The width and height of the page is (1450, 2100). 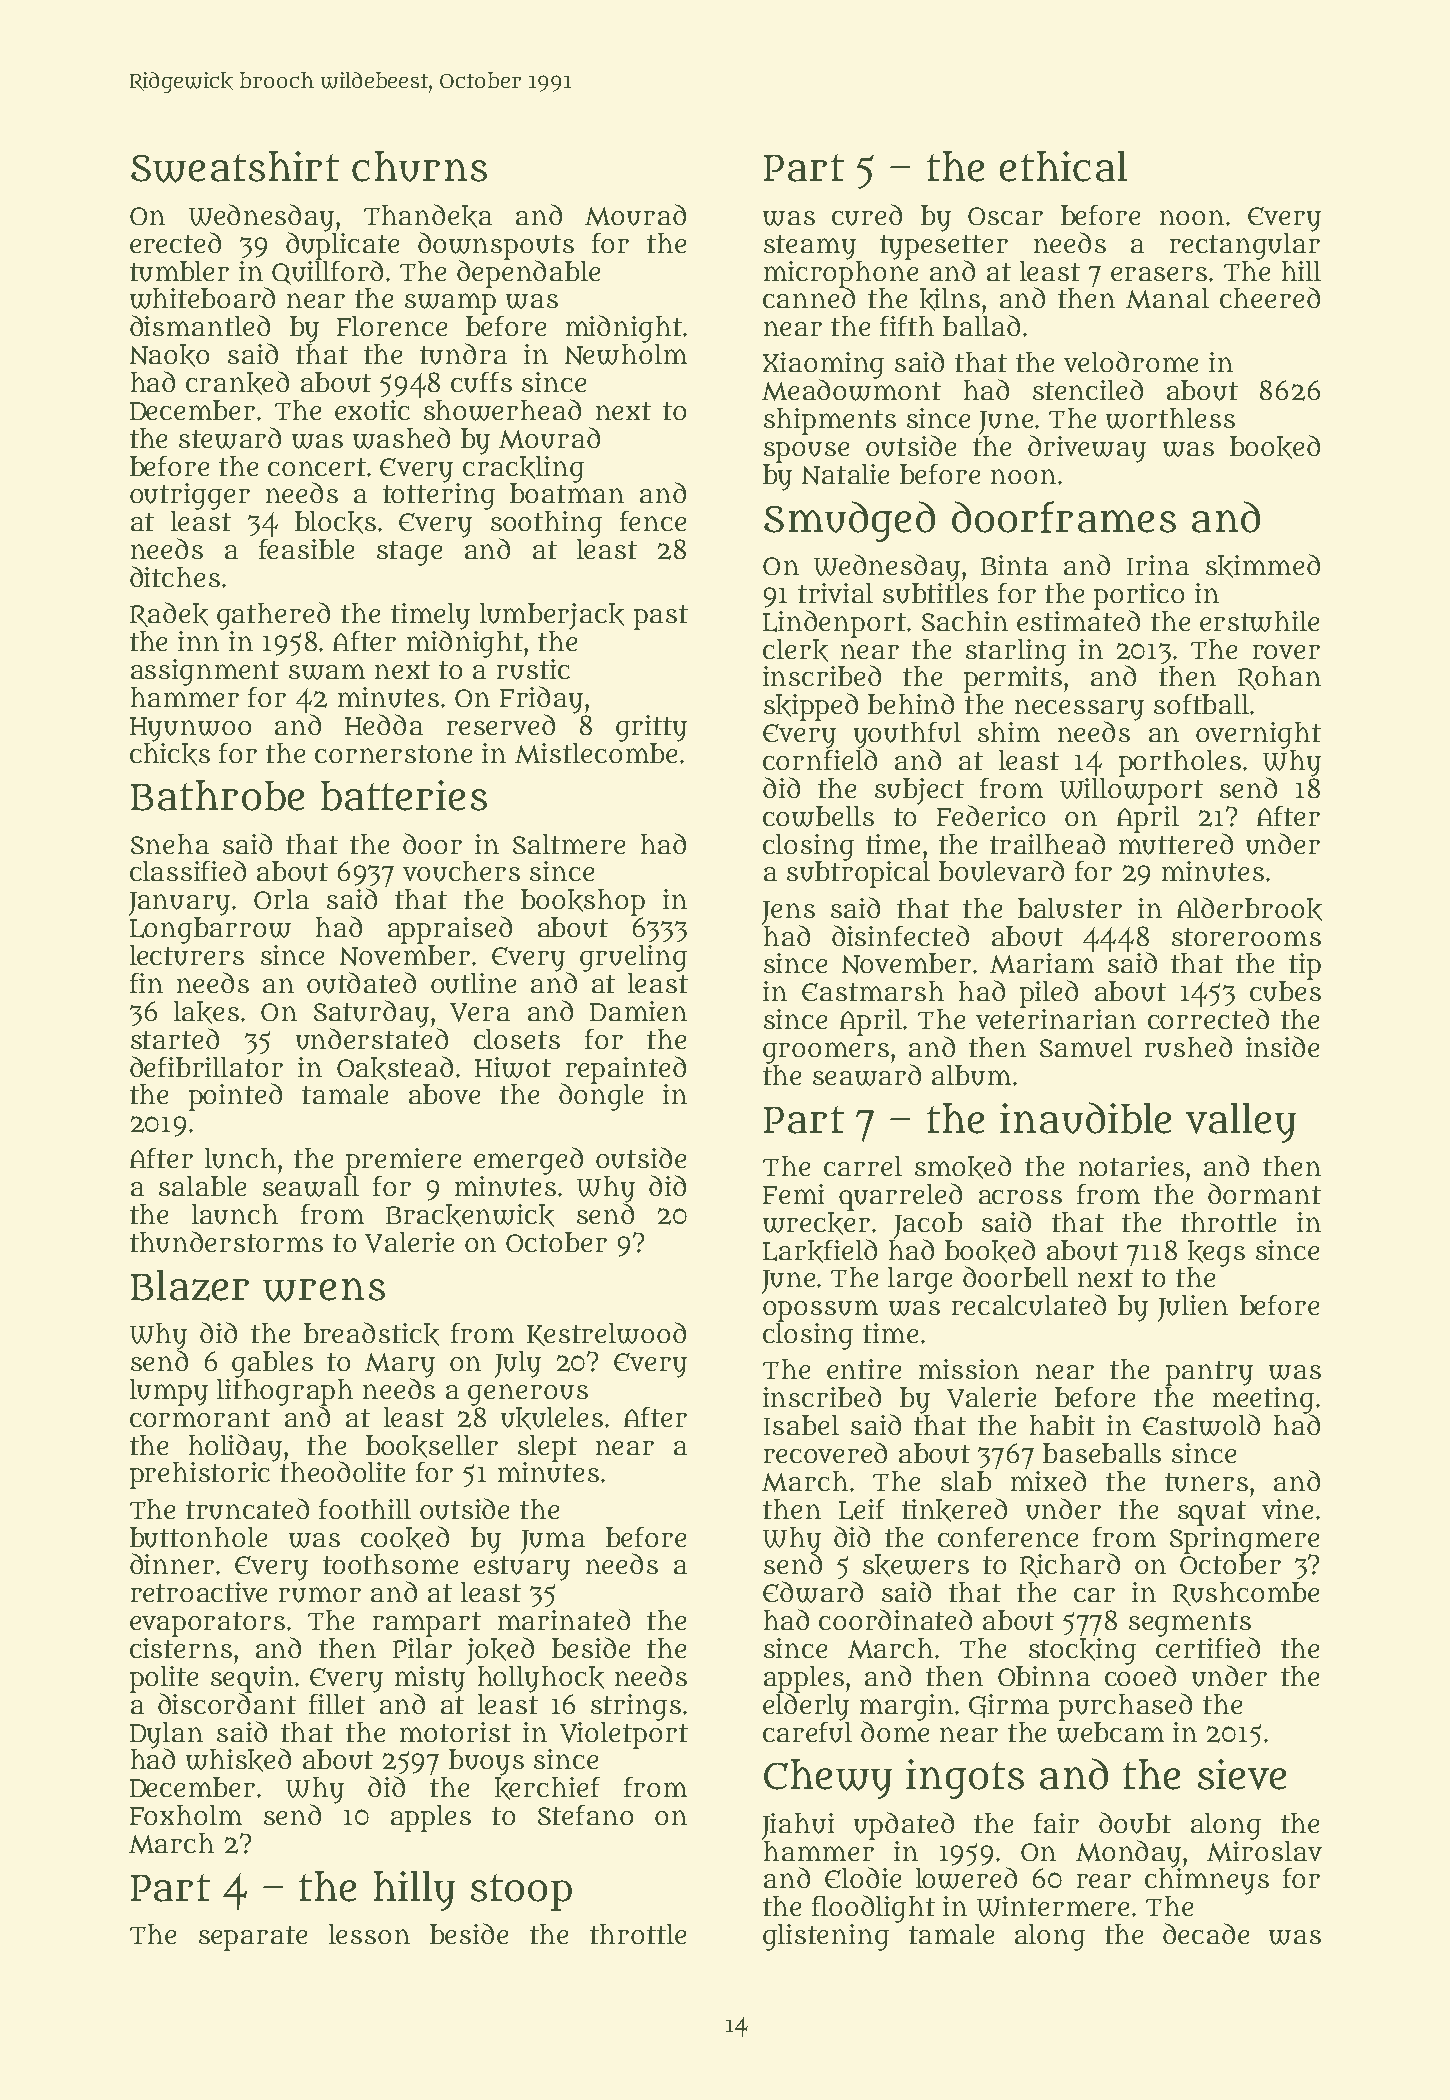 I want to click on Brackenwick, so click(x=470, y=1215).
